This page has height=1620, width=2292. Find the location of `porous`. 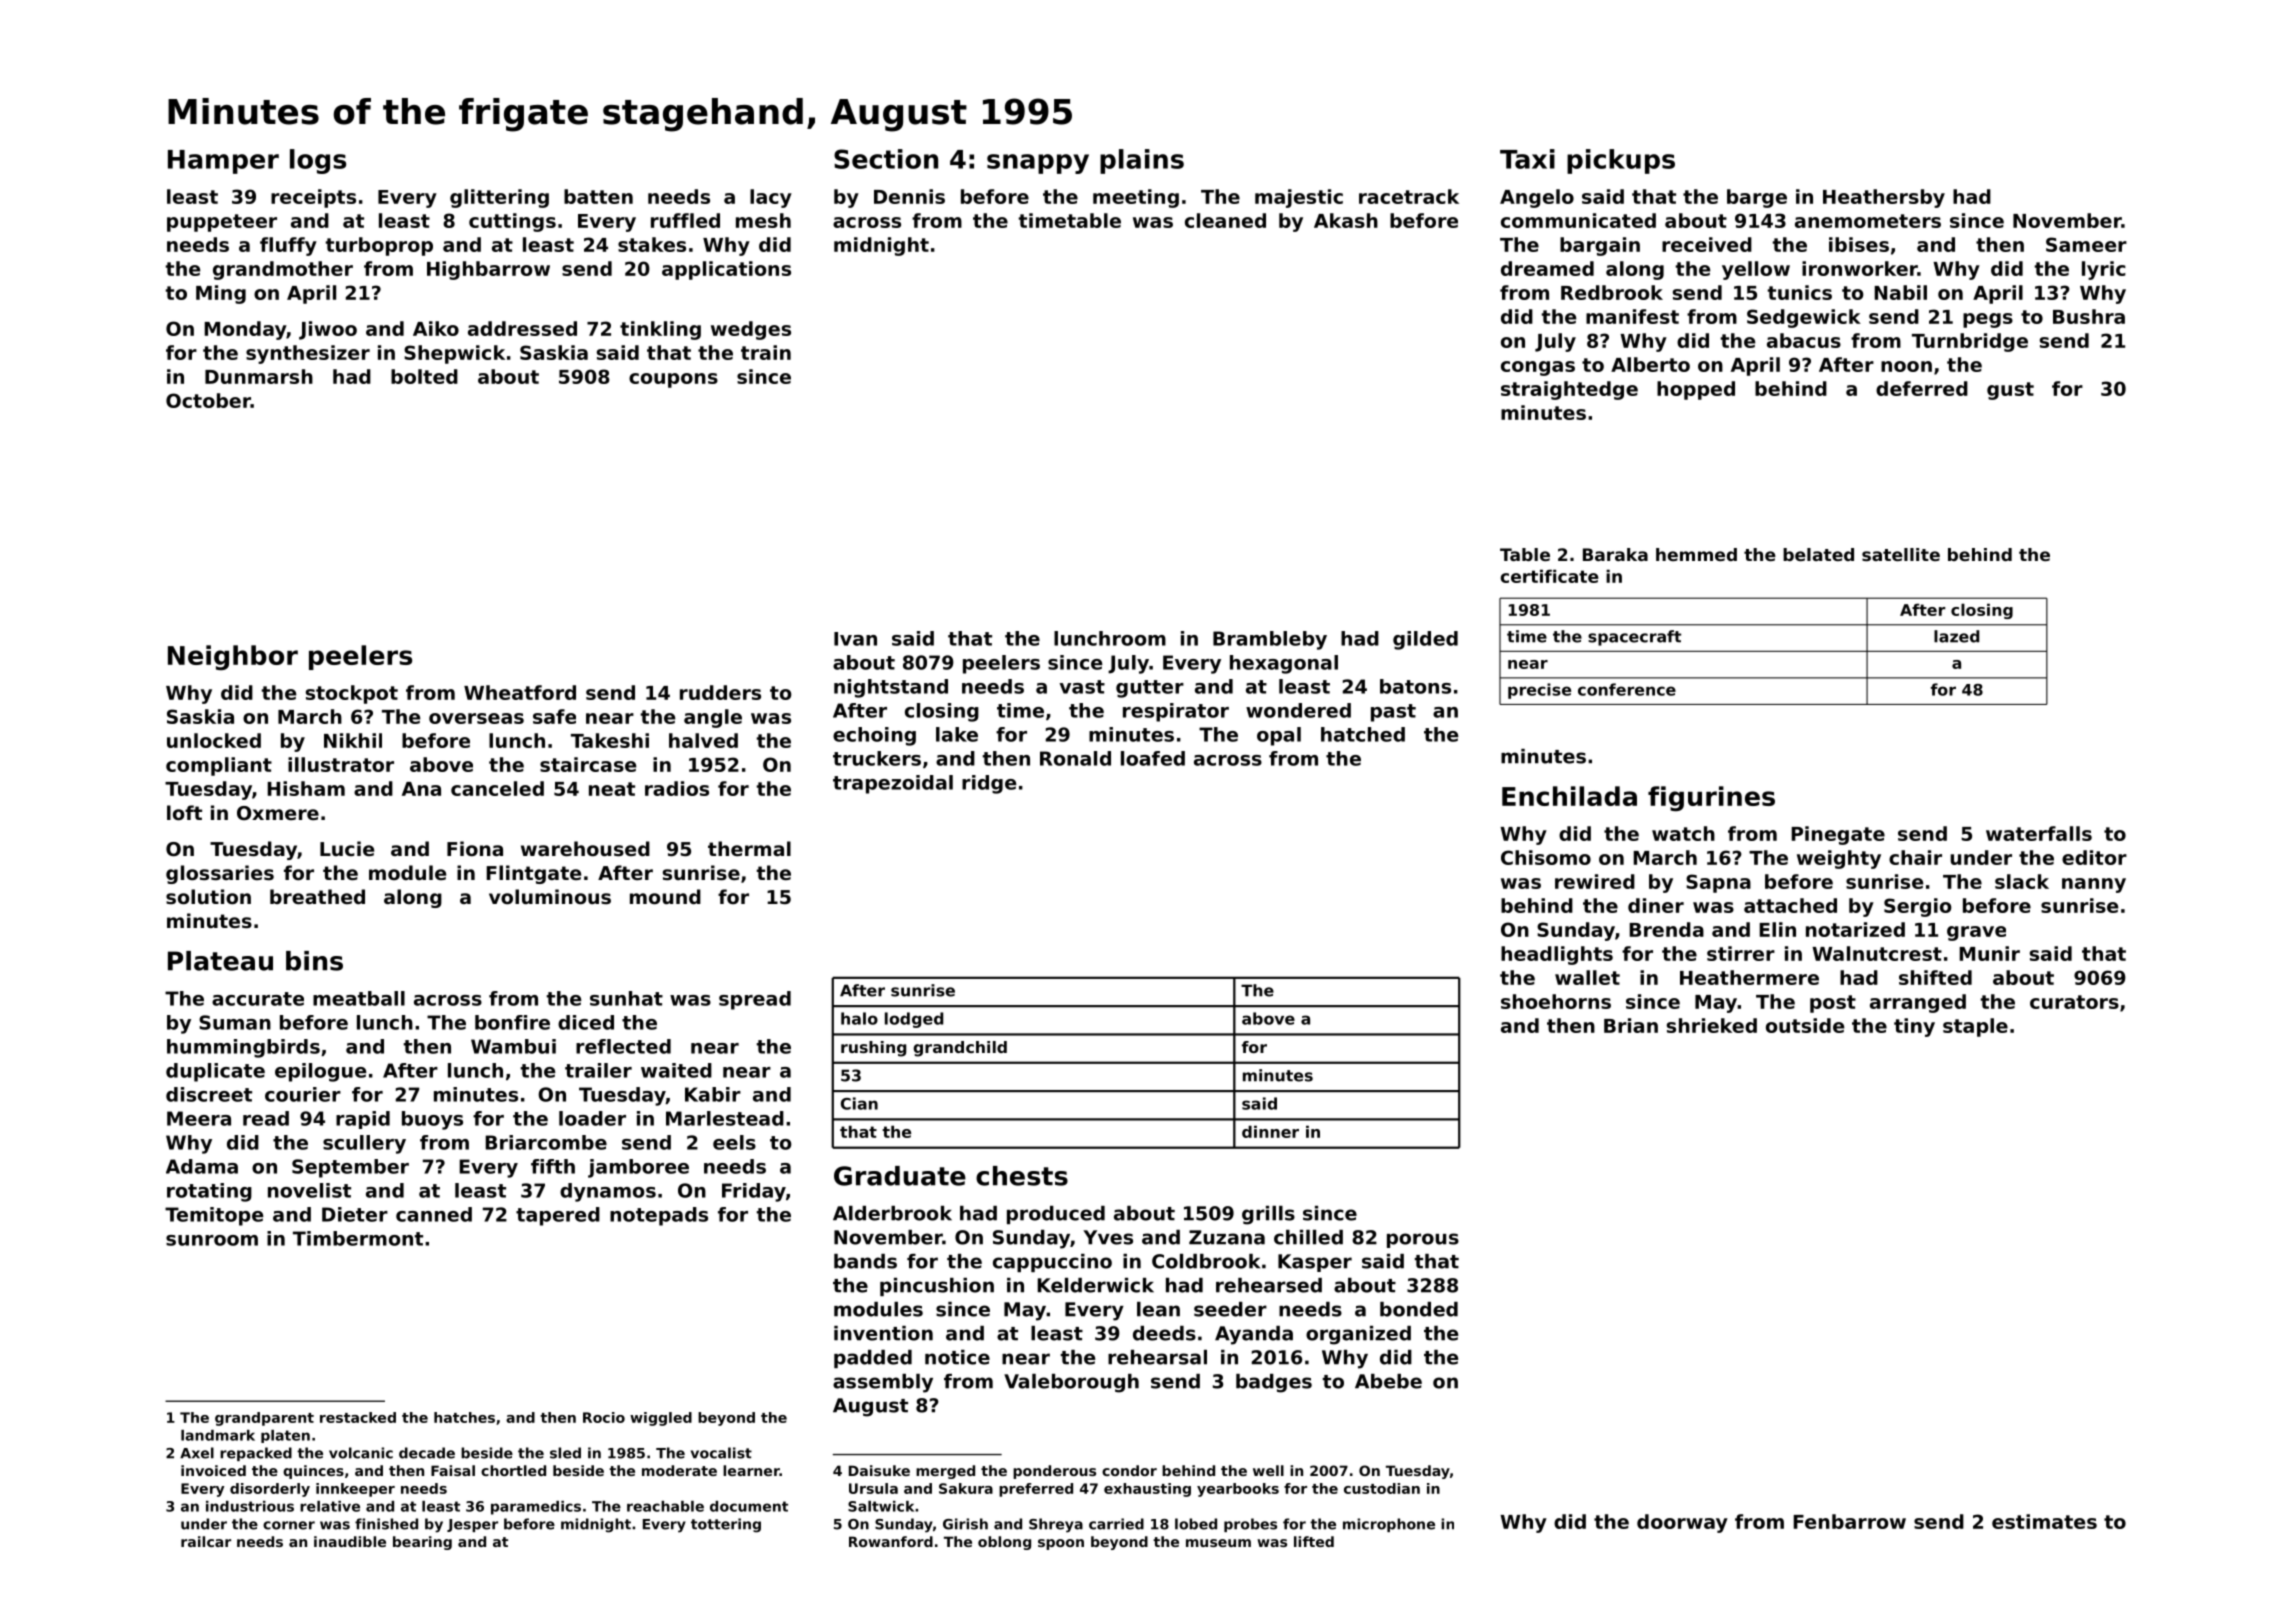

porous is located at coordinates (1423, 1240).
